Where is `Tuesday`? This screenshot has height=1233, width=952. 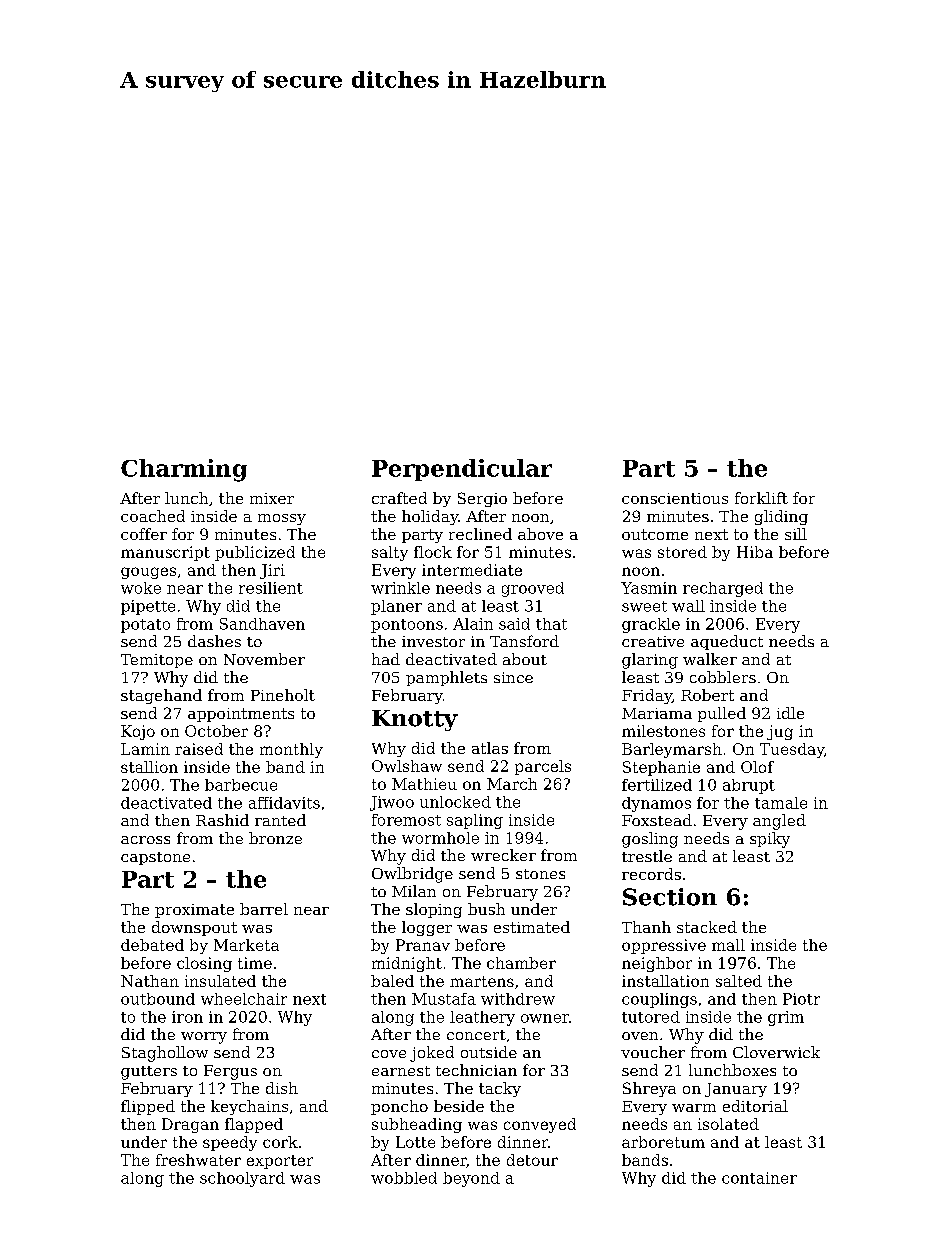
Tuesday is located at coordinates (792, 750).
